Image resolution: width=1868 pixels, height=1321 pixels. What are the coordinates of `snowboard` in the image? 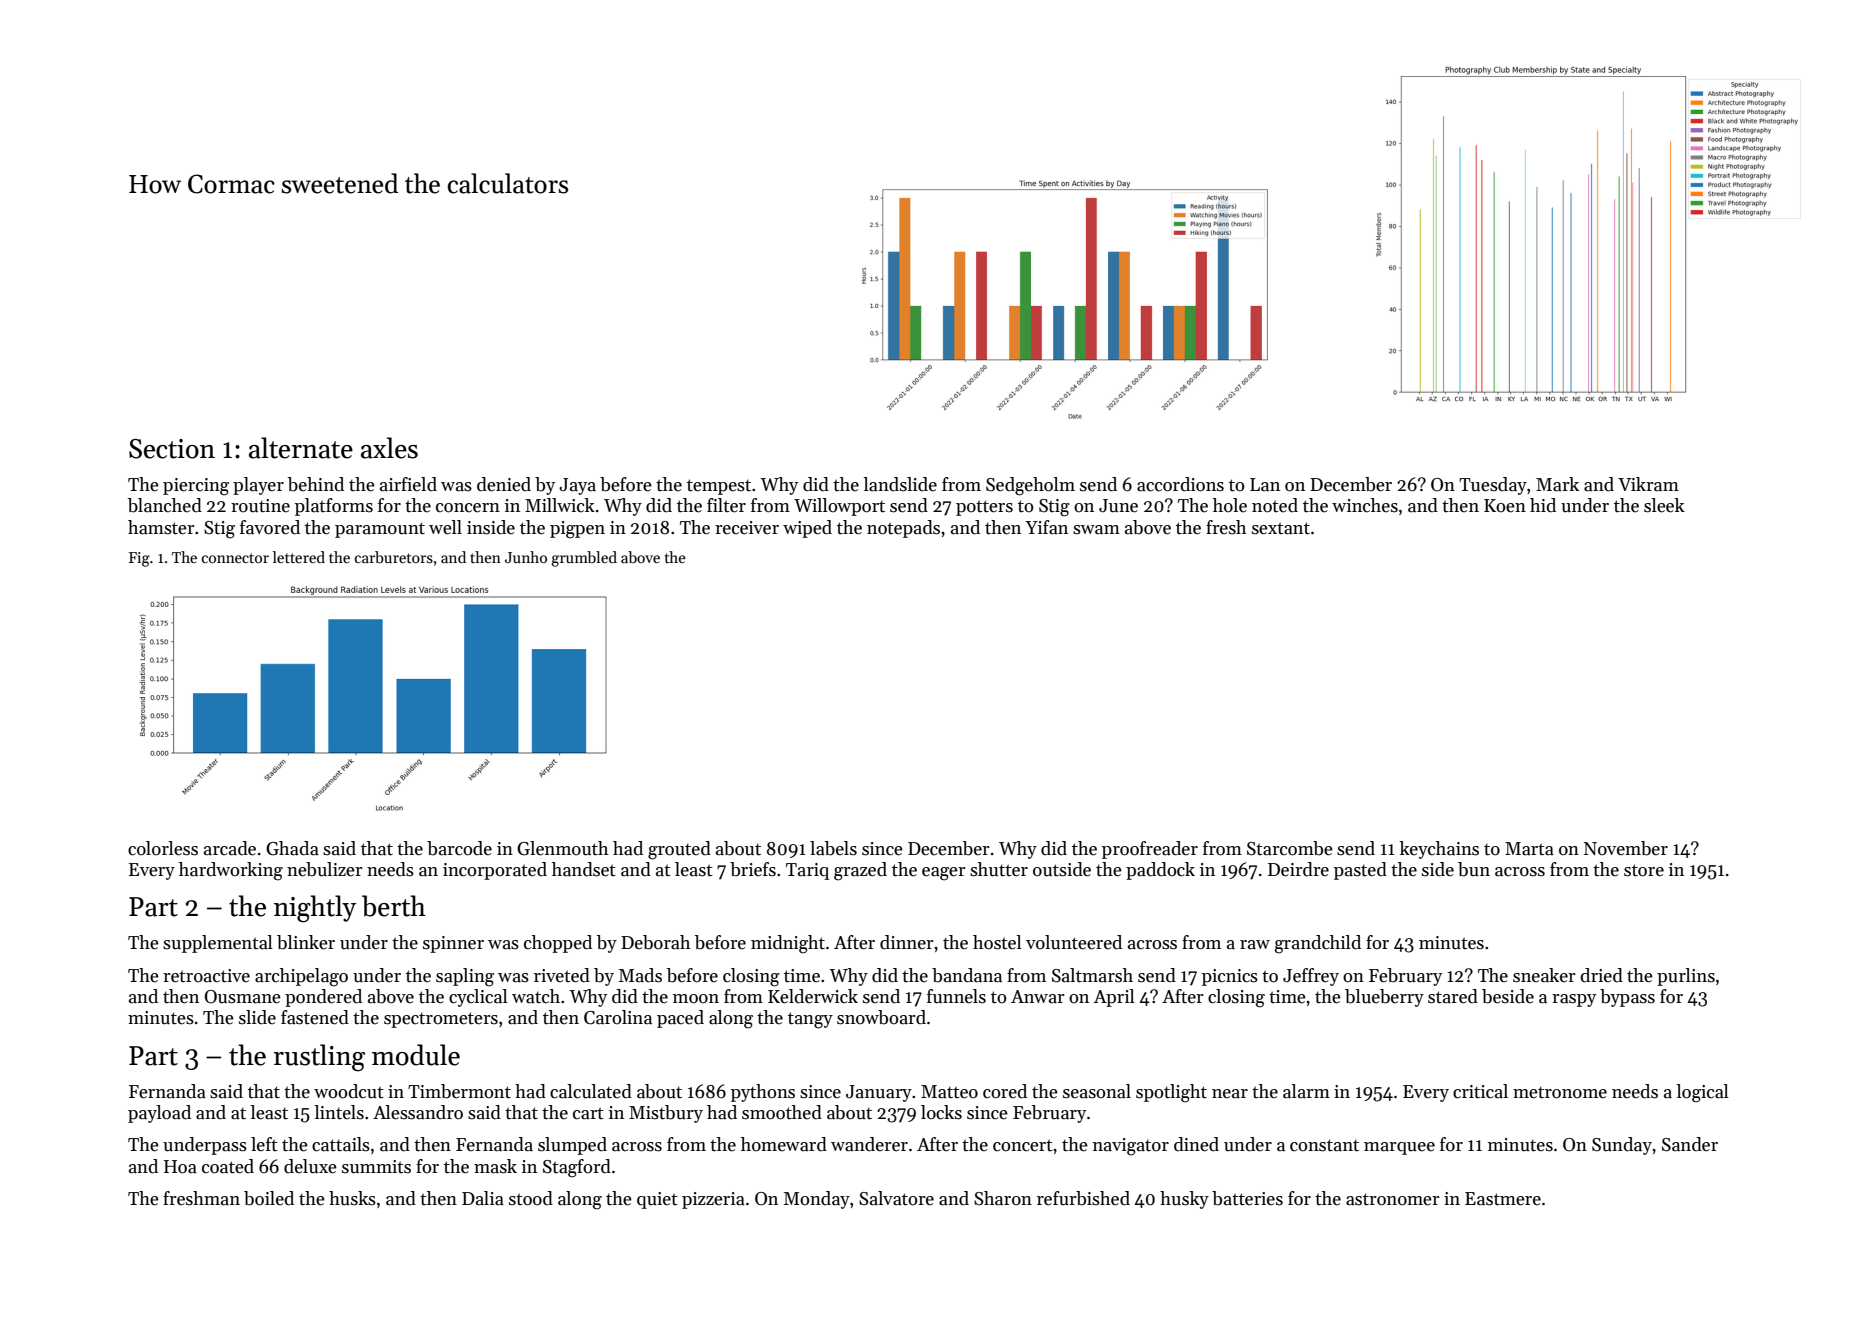 It's located at (881, 1017).
